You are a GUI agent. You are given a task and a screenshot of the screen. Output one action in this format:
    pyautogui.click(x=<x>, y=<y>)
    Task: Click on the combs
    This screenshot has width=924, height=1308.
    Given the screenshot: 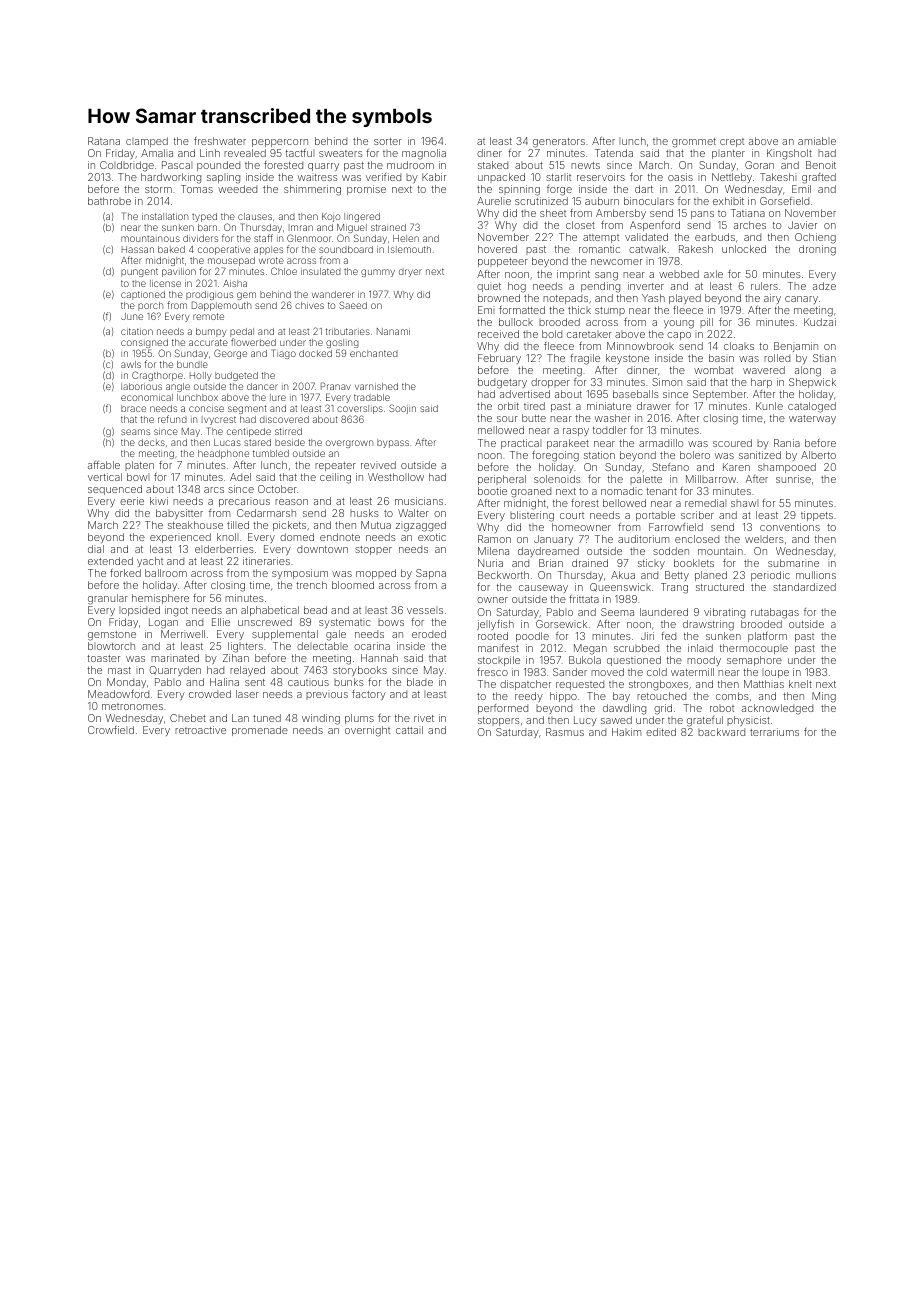 What is the action you would take?
    pyautogui.click(x=732, y=696)
